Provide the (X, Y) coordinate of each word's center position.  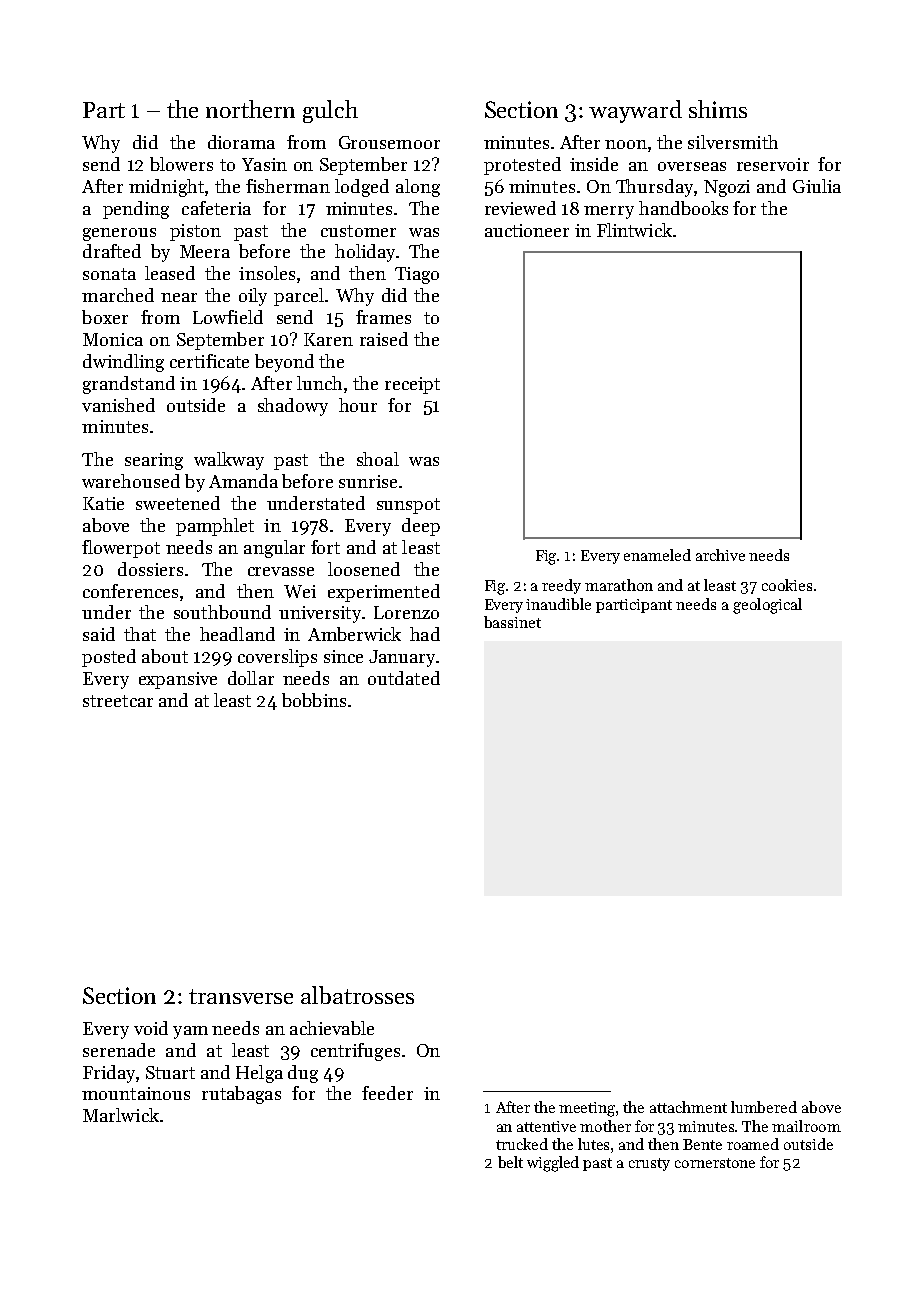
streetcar (118, 701)
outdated (404, 678)
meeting (587, 1109)
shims (718, 109)
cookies (787, 585)
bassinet (512, 622)
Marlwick (121, 1115)
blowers (181, 164)
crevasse (281, 571)
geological (767, 606)
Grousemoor (389, 142)
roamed (753, 1144)
